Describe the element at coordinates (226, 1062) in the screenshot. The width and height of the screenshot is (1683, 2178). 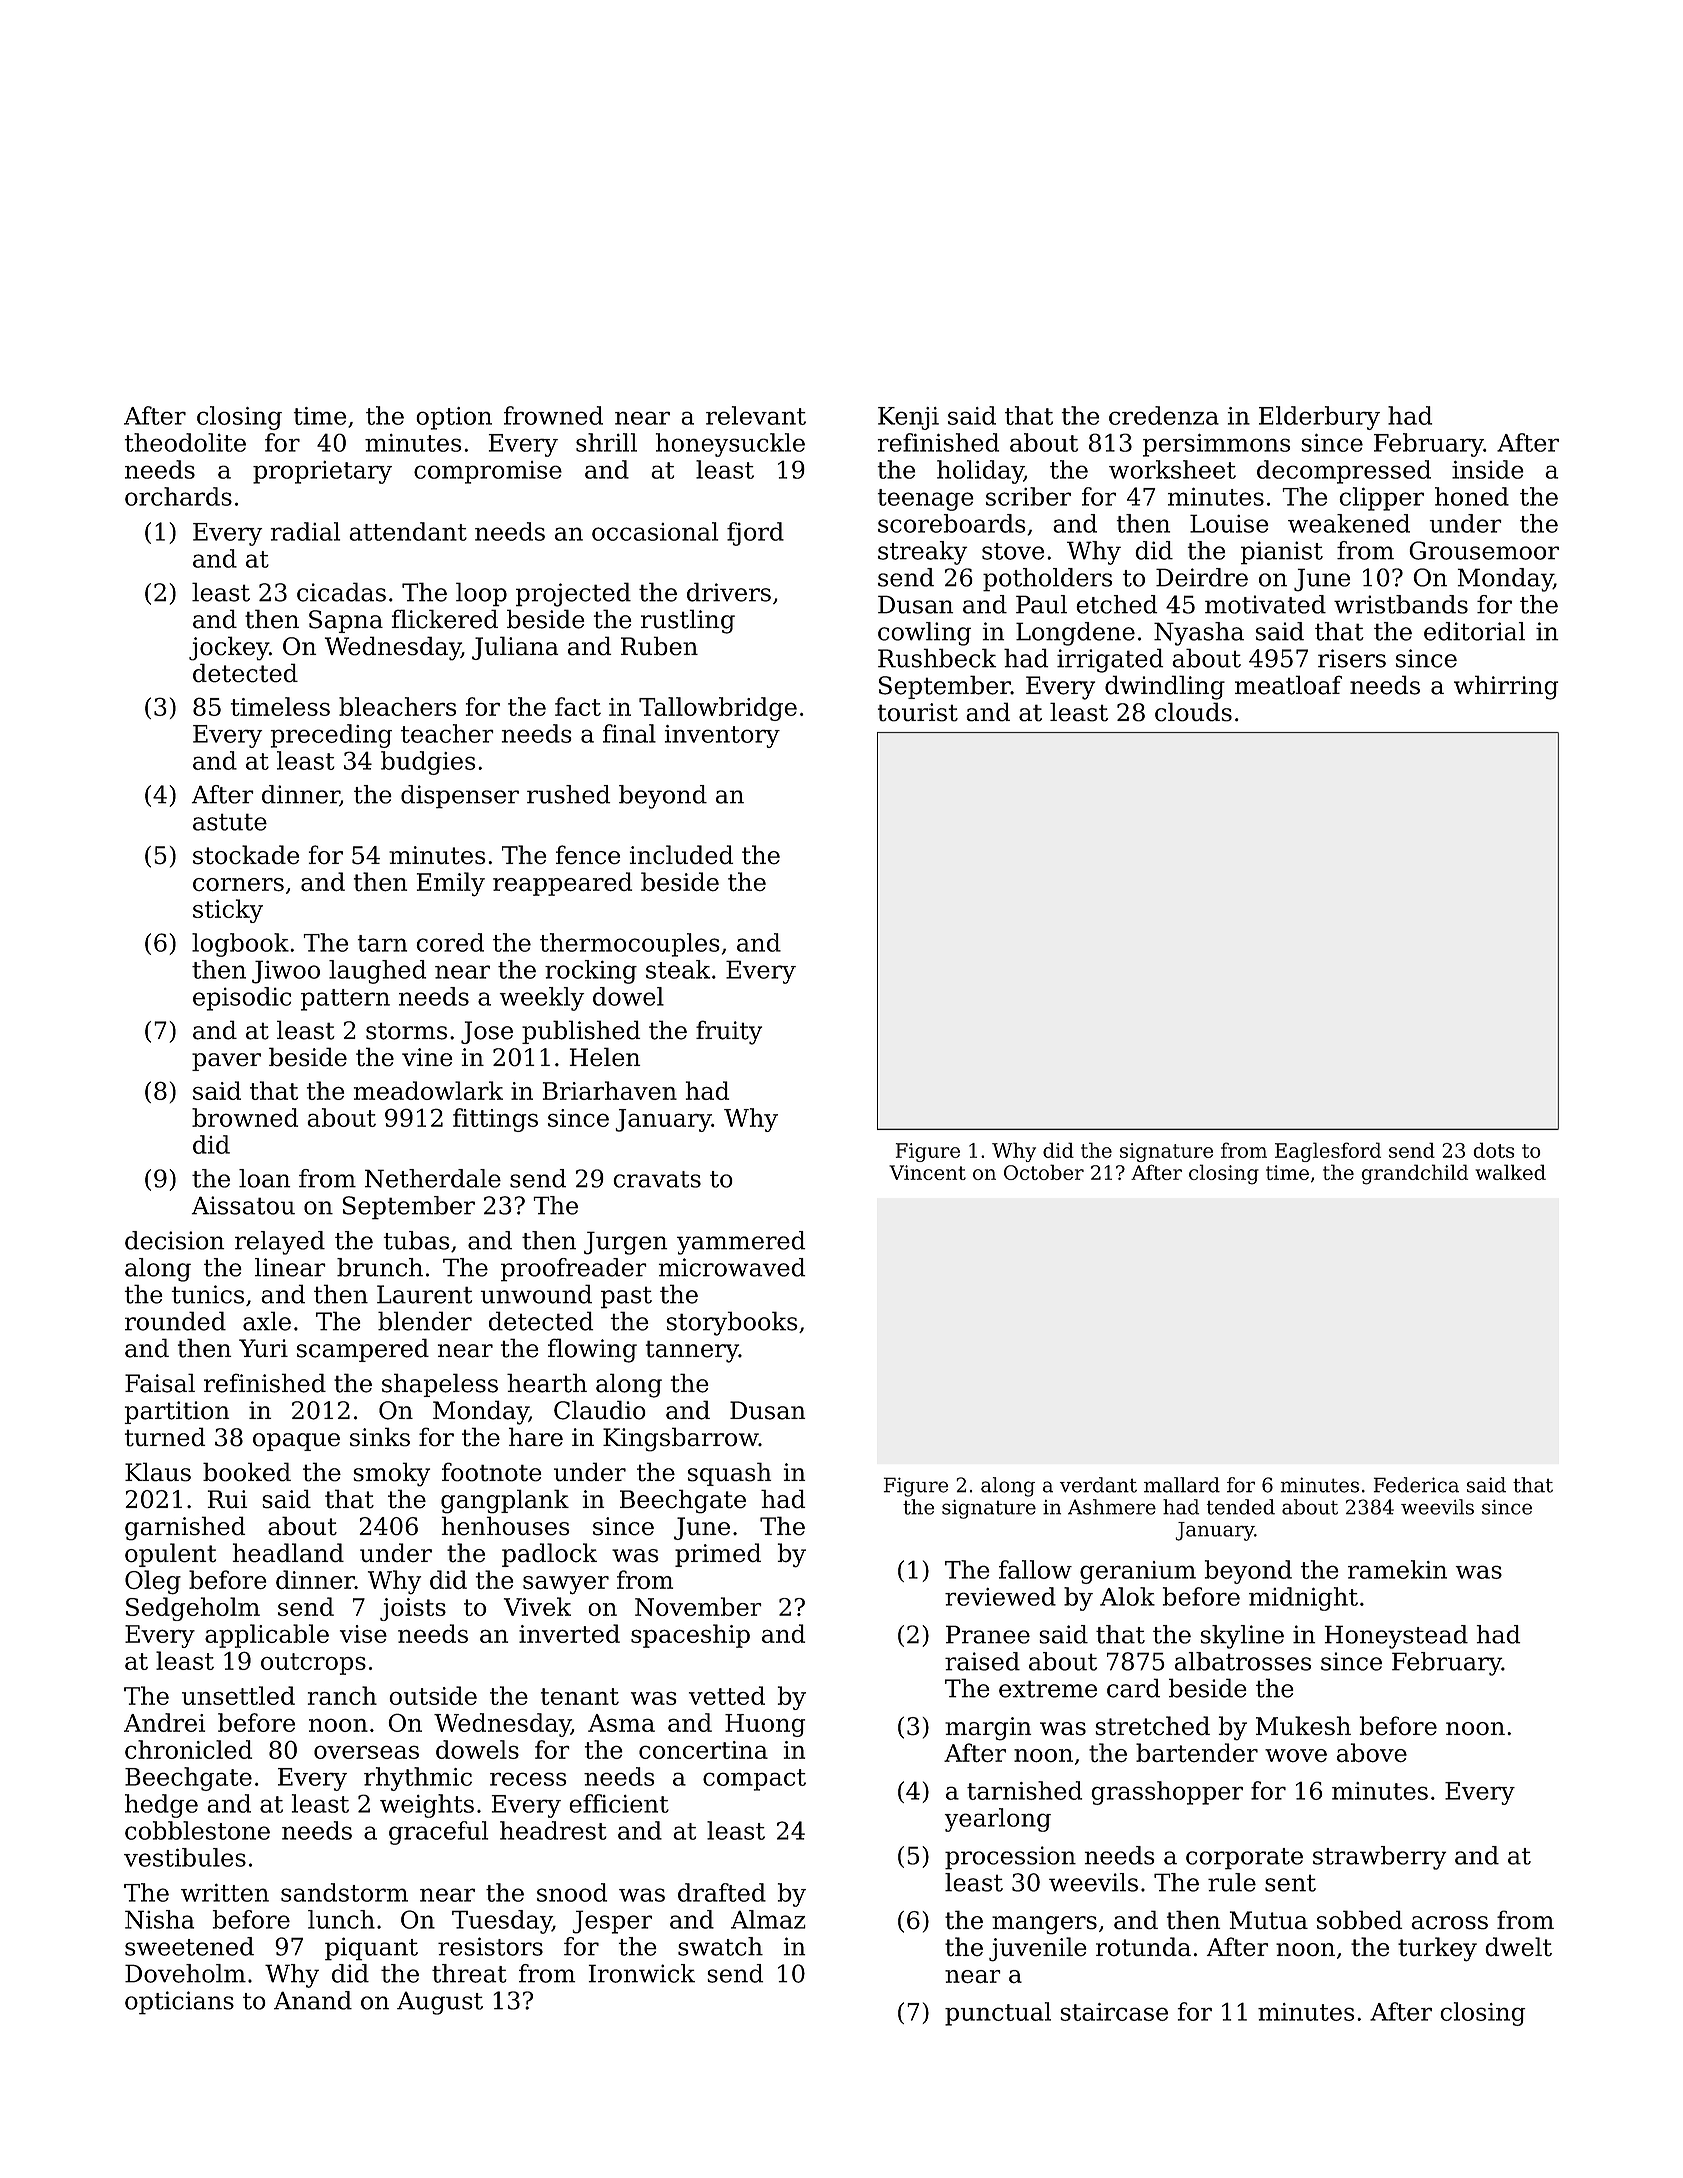
I see `paver` at that location.
